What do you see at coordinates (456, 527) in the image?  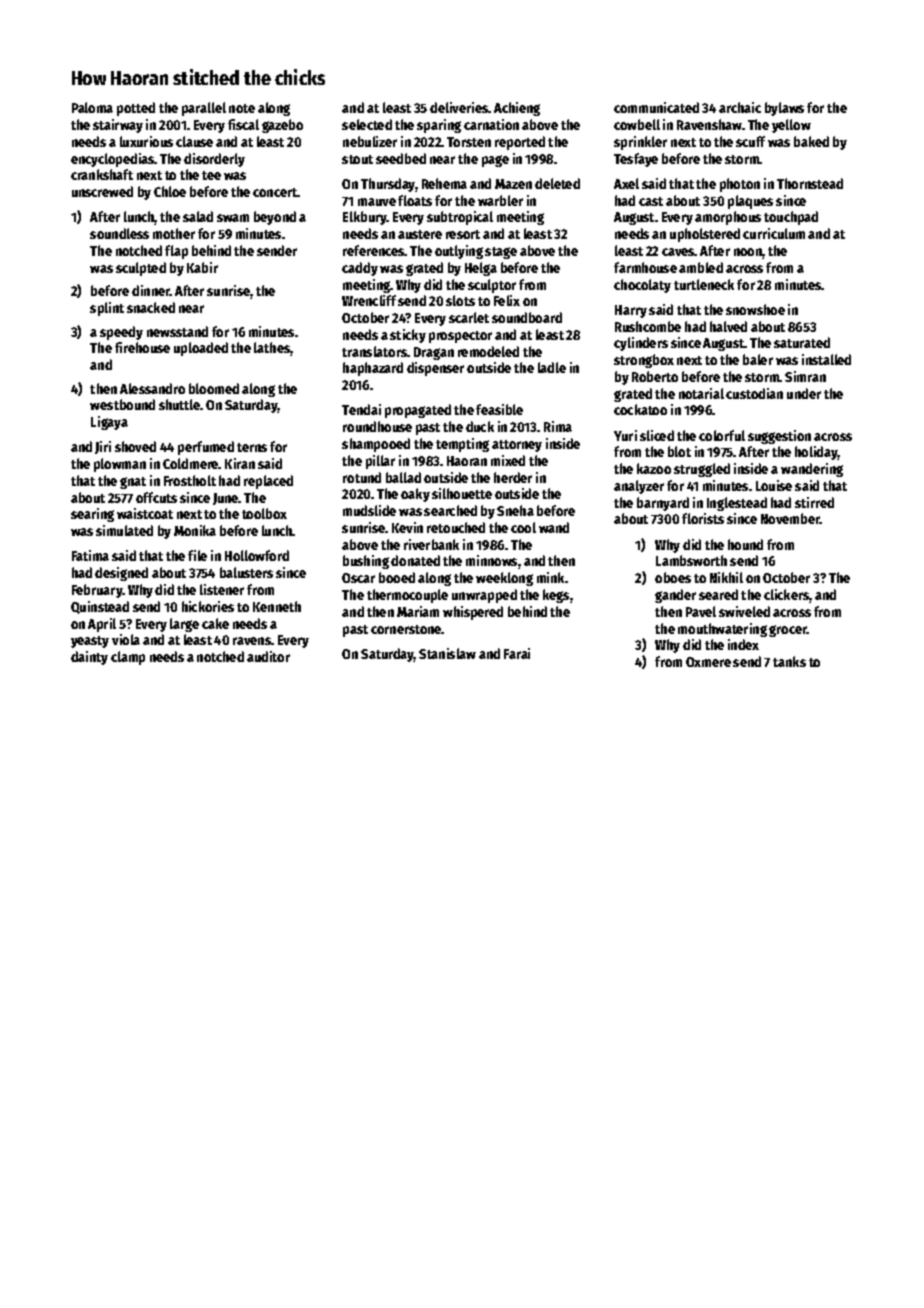 I see `retouched` at bounding box center [456, 527].
